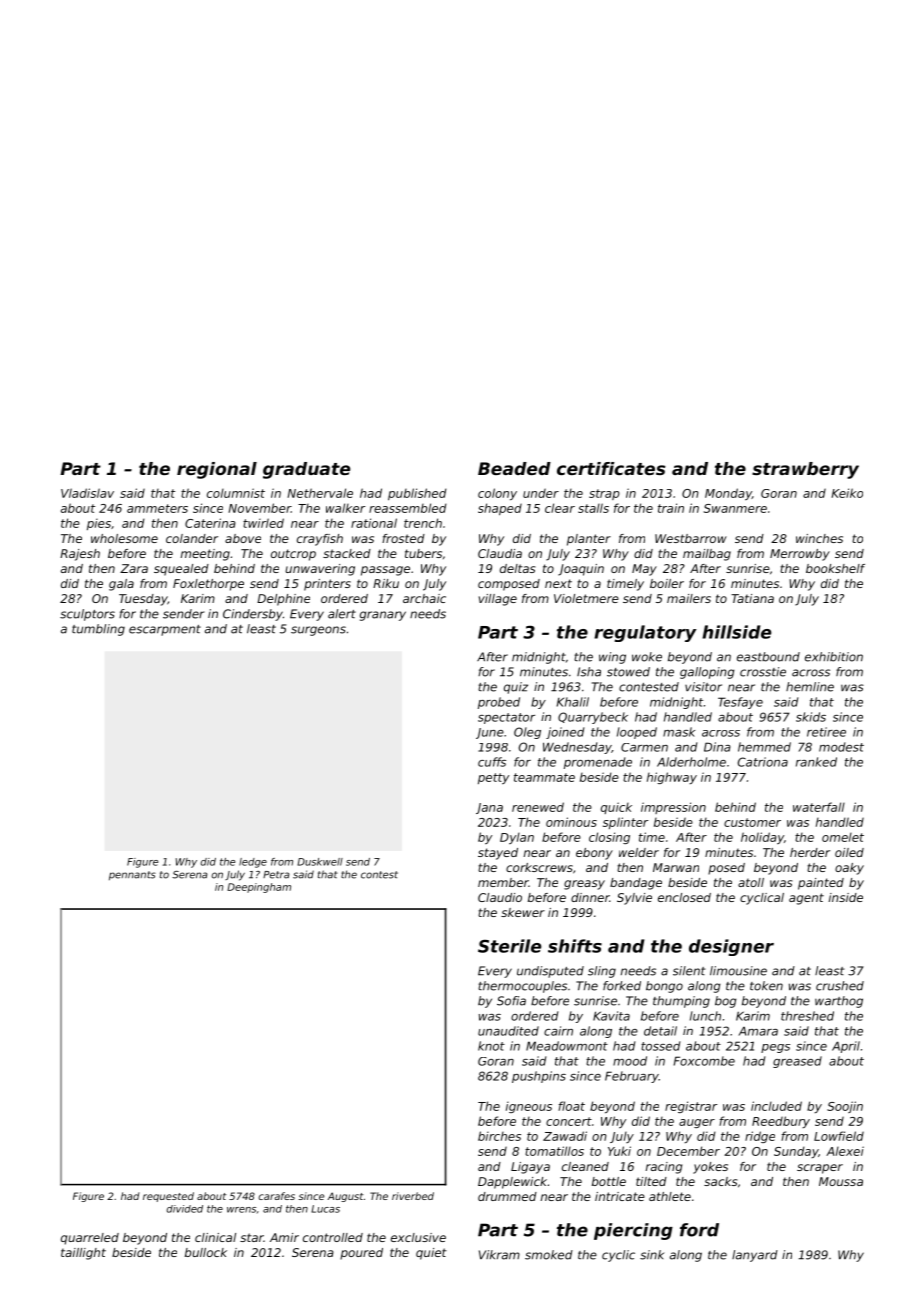  What do you see at coordinates (217, 470) in the page?
I see `regional` at bounding box center [217, 470].
